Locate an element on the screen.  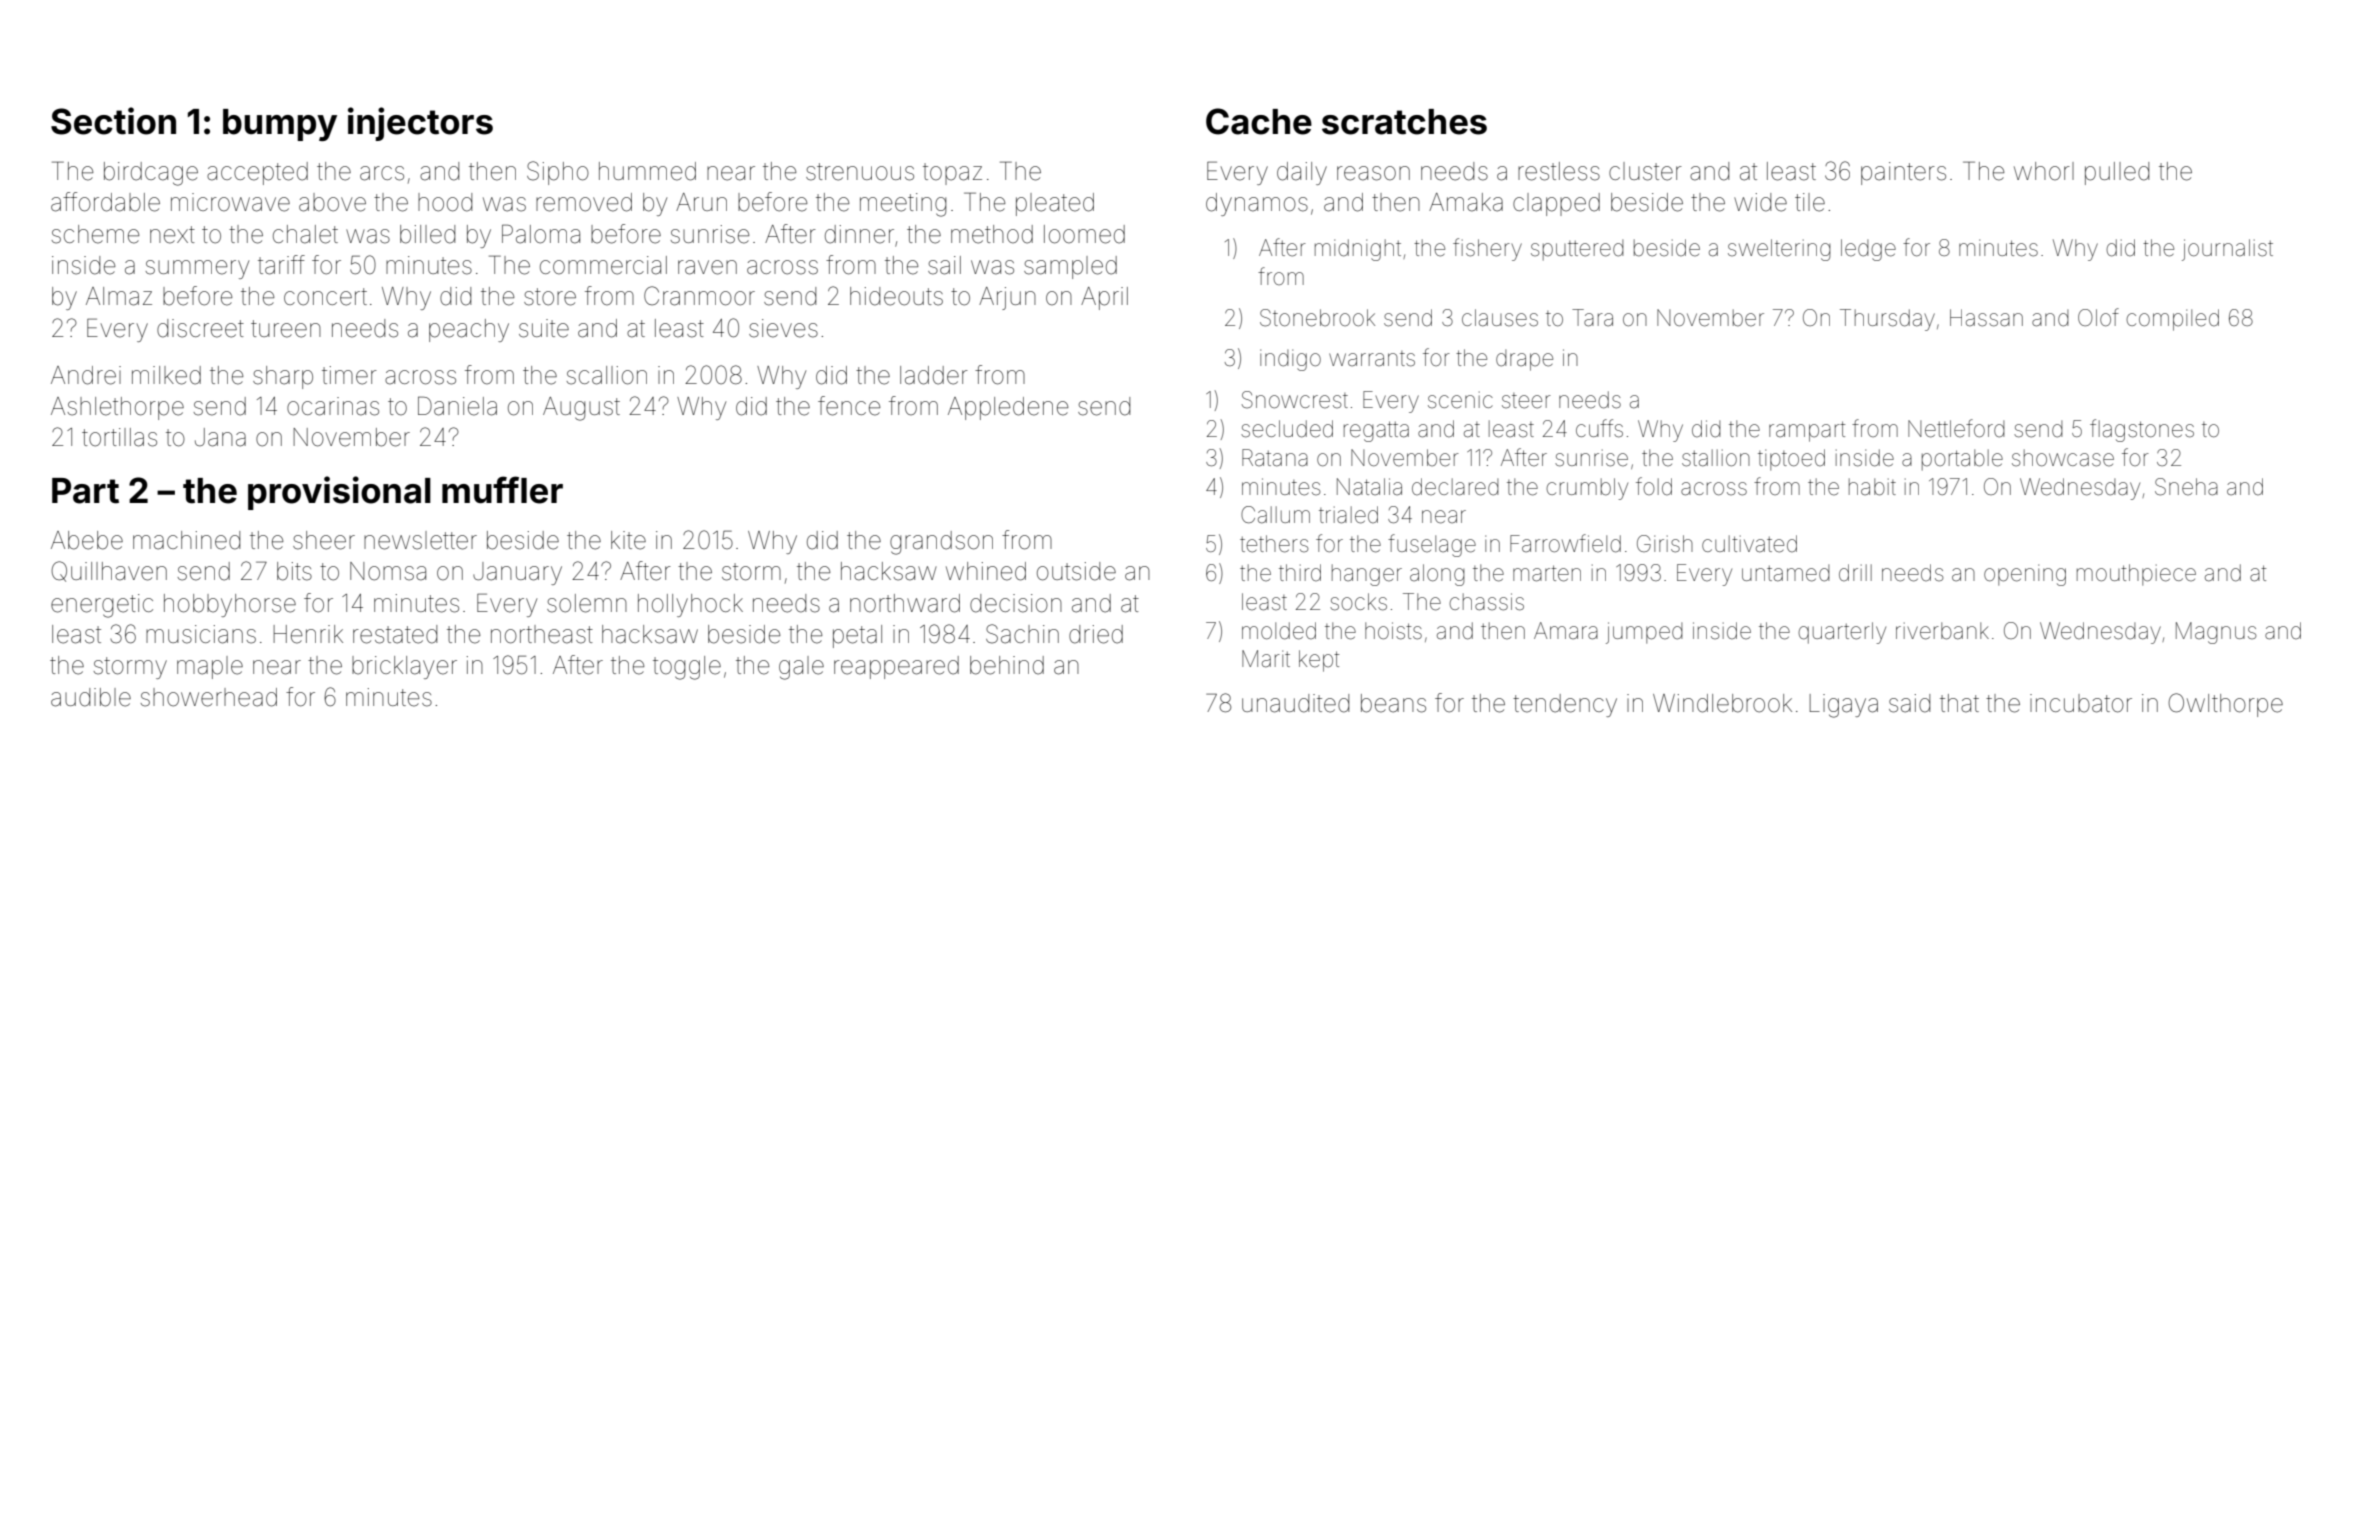
mouthpiece is located at coordinates (2136, 575).
